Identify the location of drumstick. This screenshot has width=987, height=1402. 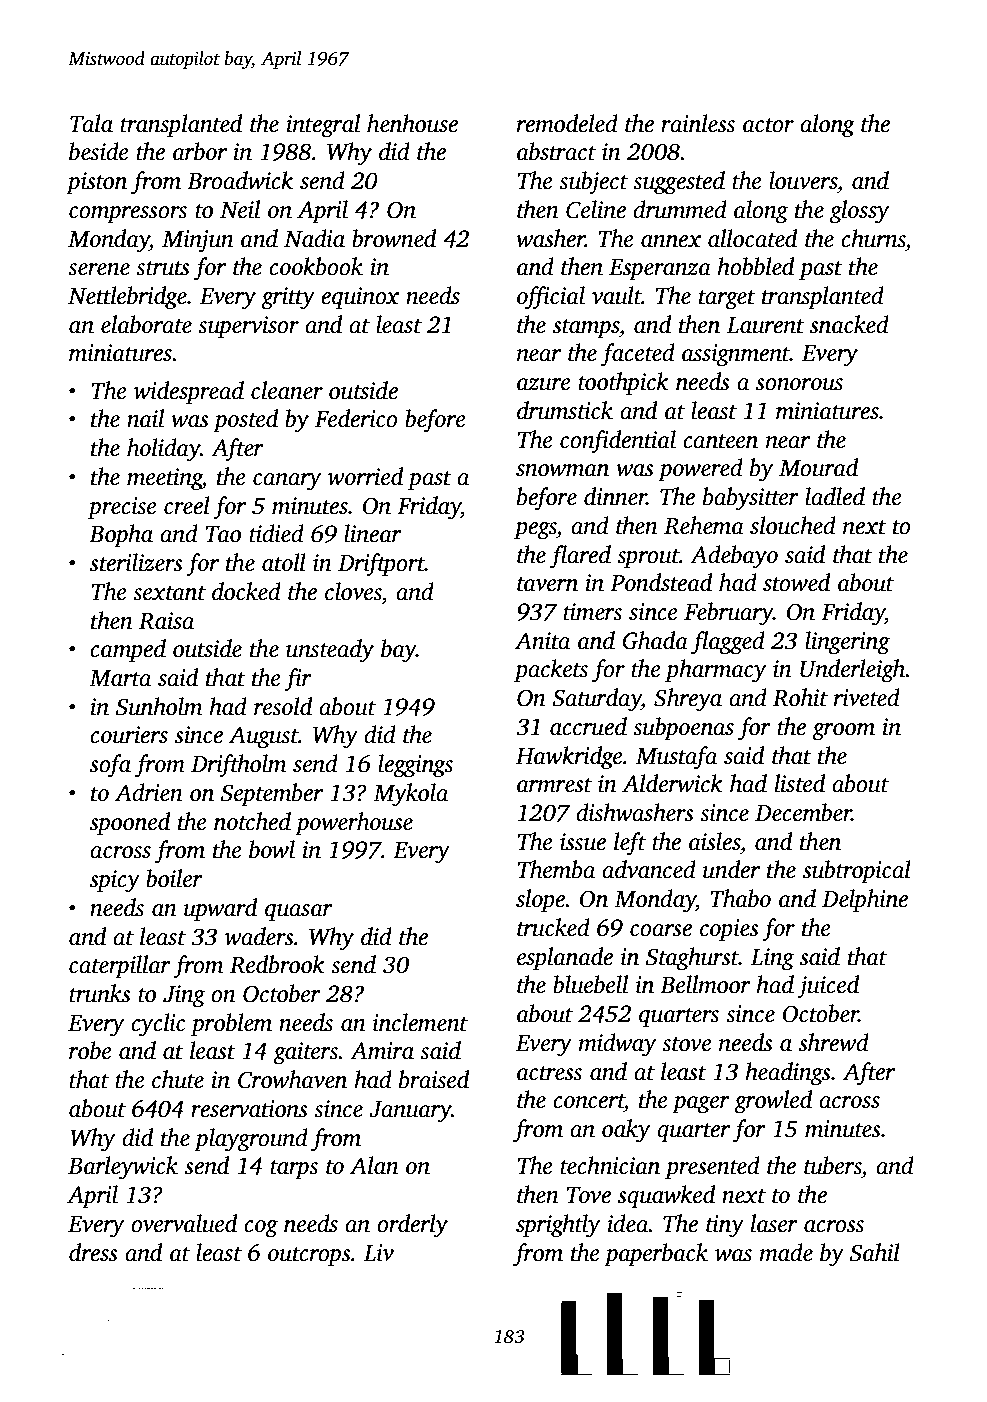
(565, 410).
